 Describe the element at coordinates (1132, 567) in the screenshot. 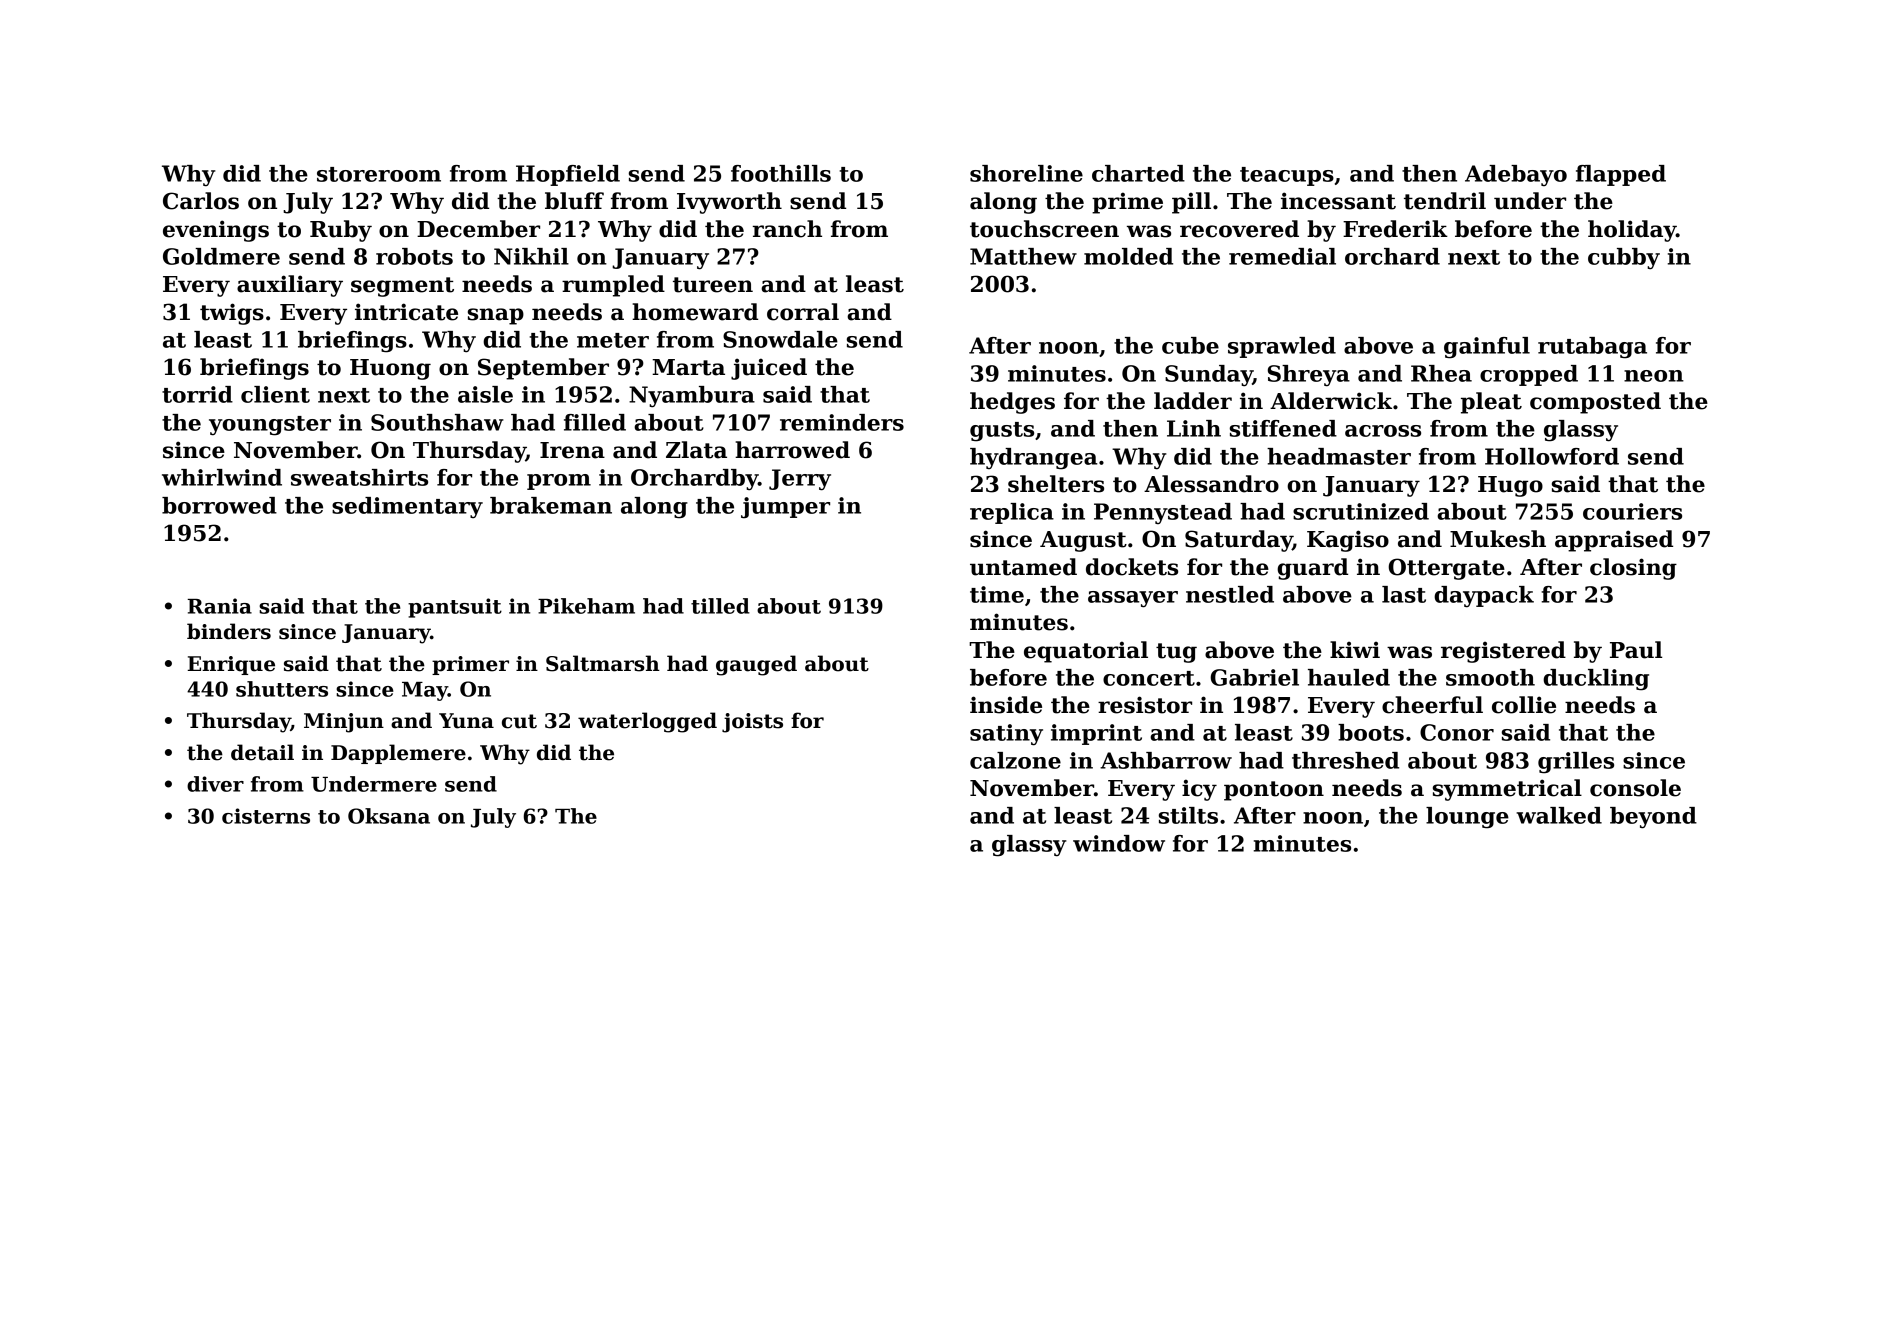

I see `dockets` at that location.
